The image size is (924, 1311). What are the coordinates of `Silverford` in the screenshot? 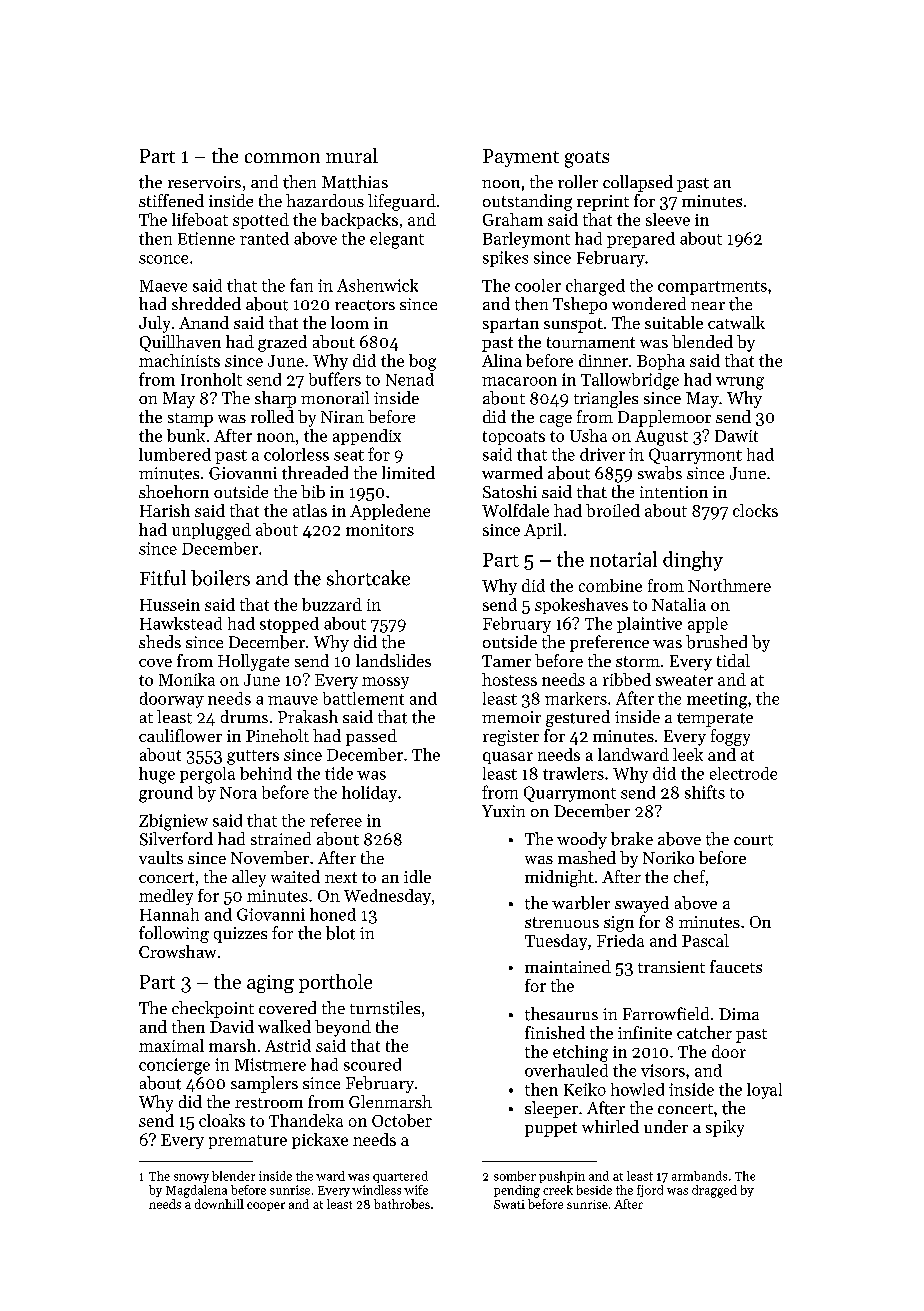 It's located at (176, 839).
